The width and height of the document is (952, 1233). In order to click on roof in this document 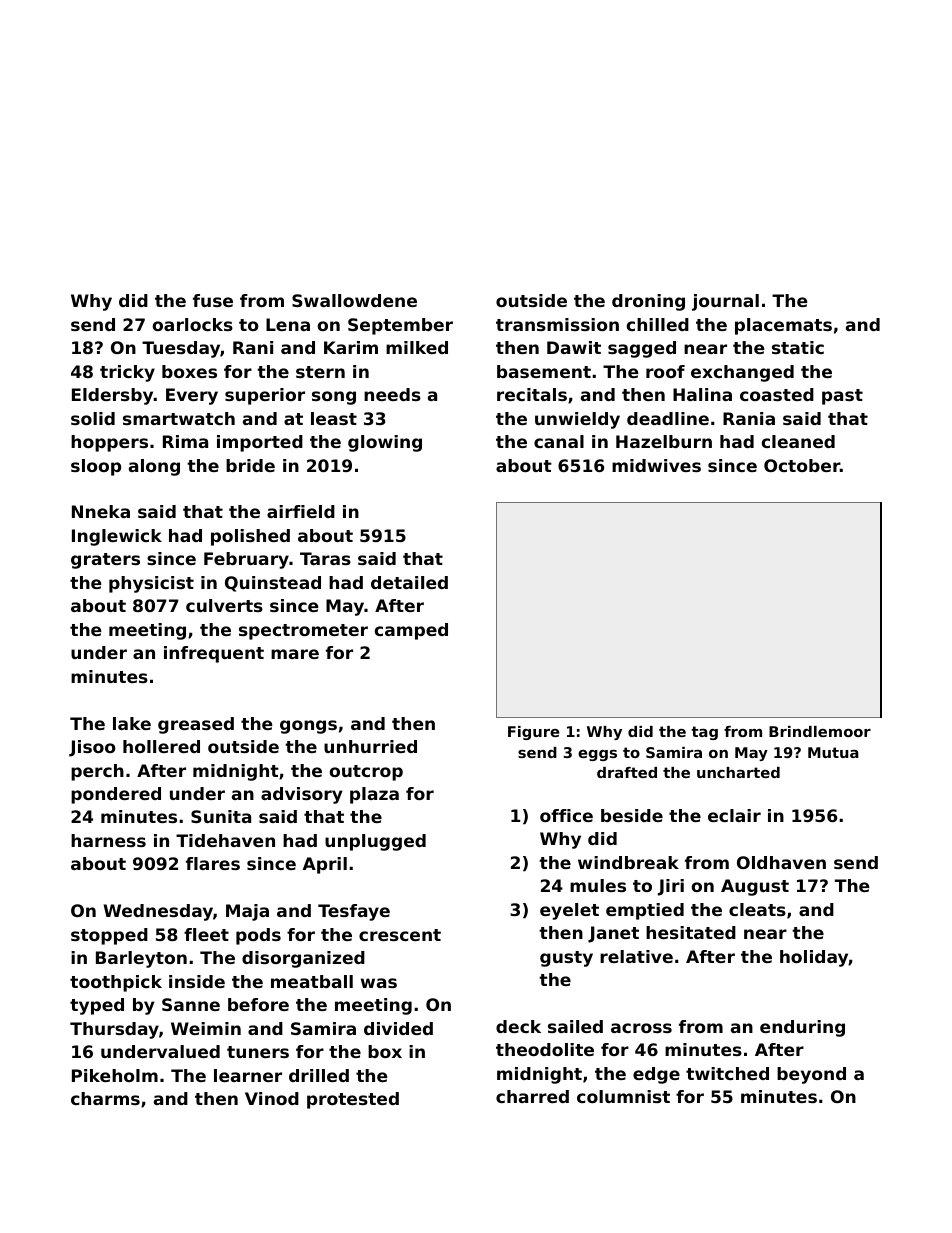, I will do `click(665, 371)`.
